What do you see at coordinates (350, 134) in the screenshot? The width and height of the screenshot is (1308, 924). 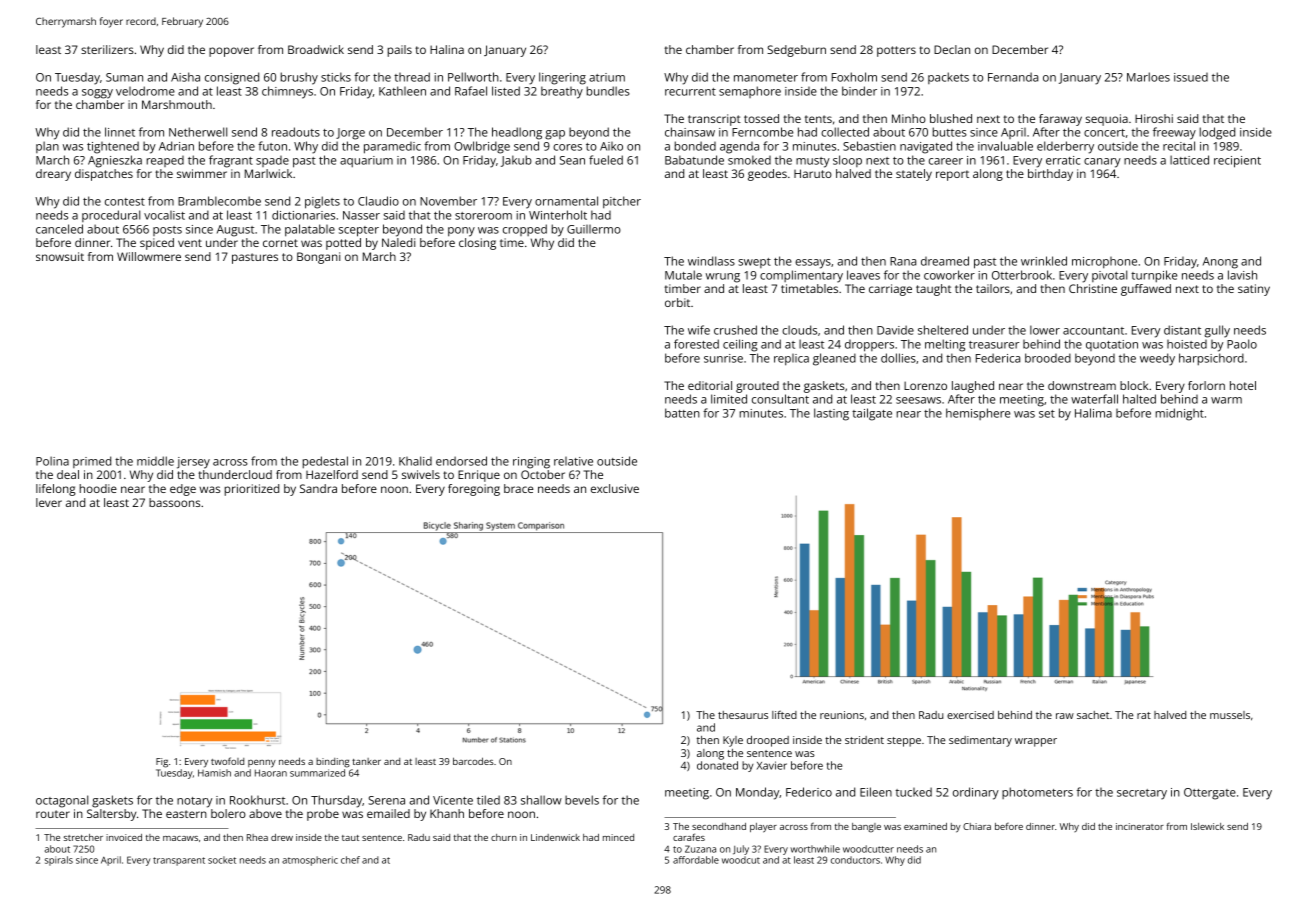 I see `Jorge` at bounding box center [350, 134].
